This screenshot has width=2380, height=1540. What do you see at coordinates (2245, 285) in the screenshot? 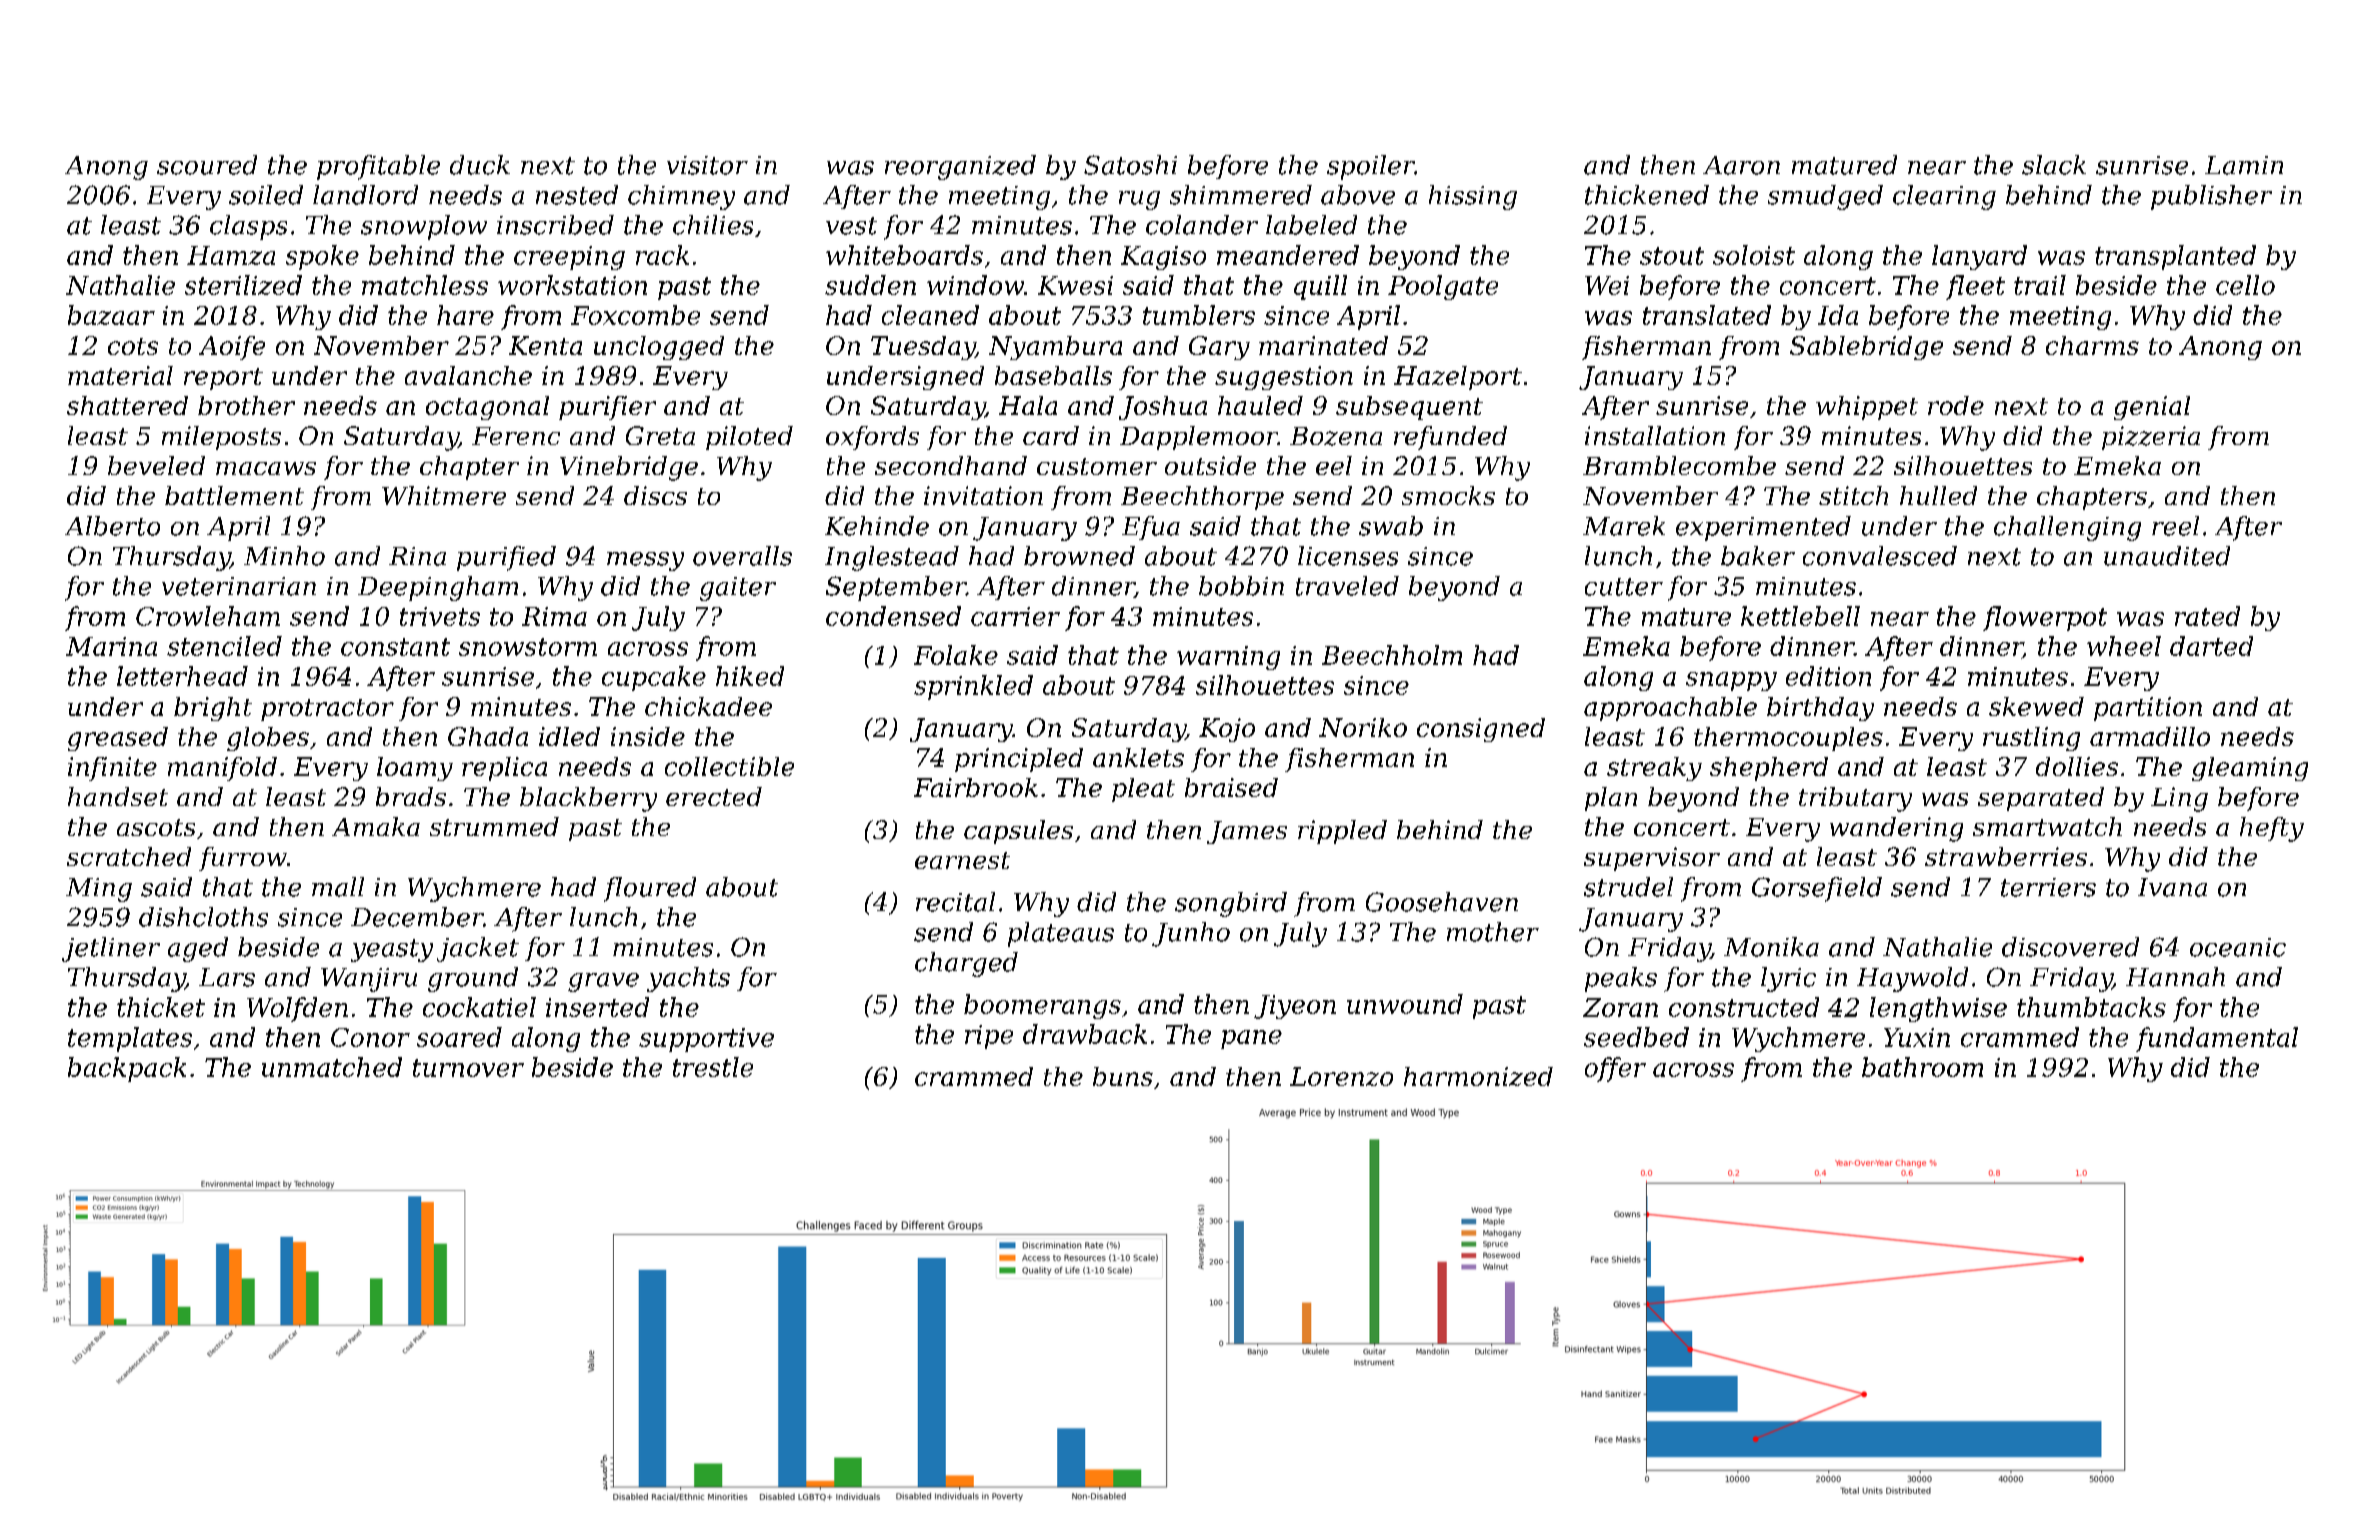
I see `cello` at bounding box center [2245, 285].
